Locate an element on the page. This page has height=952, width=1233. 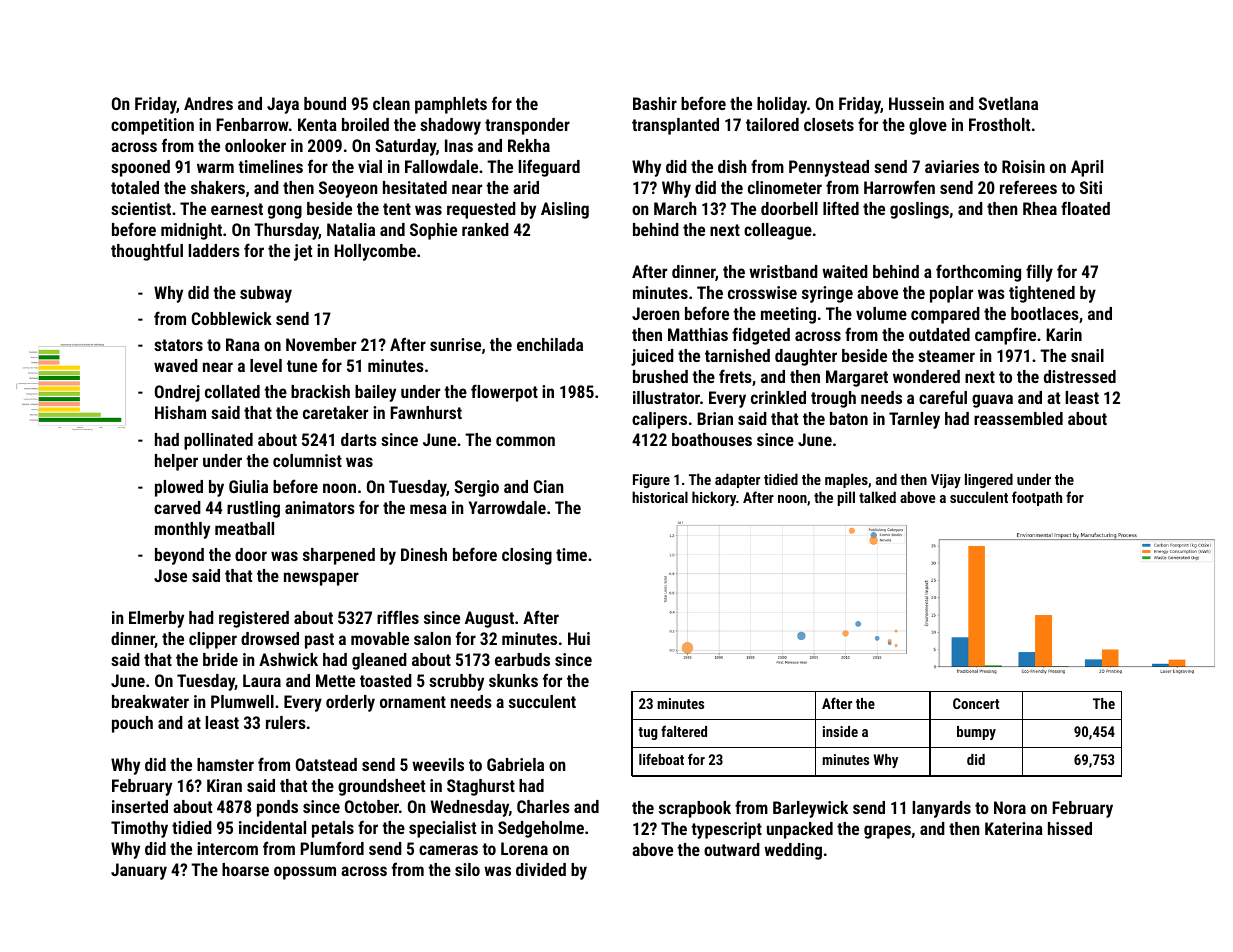
Charles is located at coordinates (543, 806).
